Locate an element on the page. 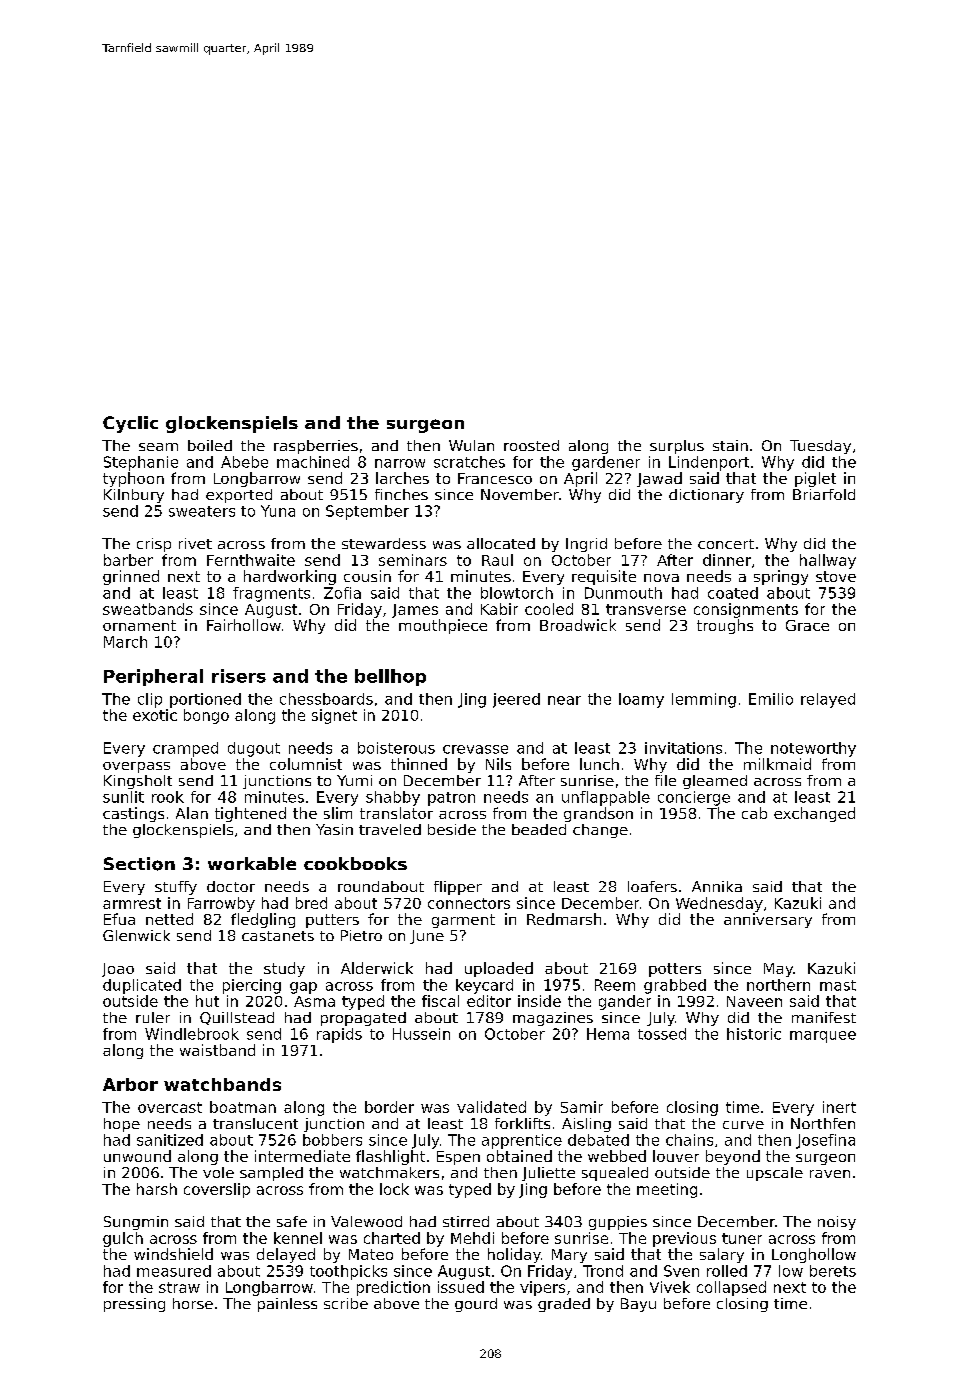  measured is located at coordinates (174, 1271).
